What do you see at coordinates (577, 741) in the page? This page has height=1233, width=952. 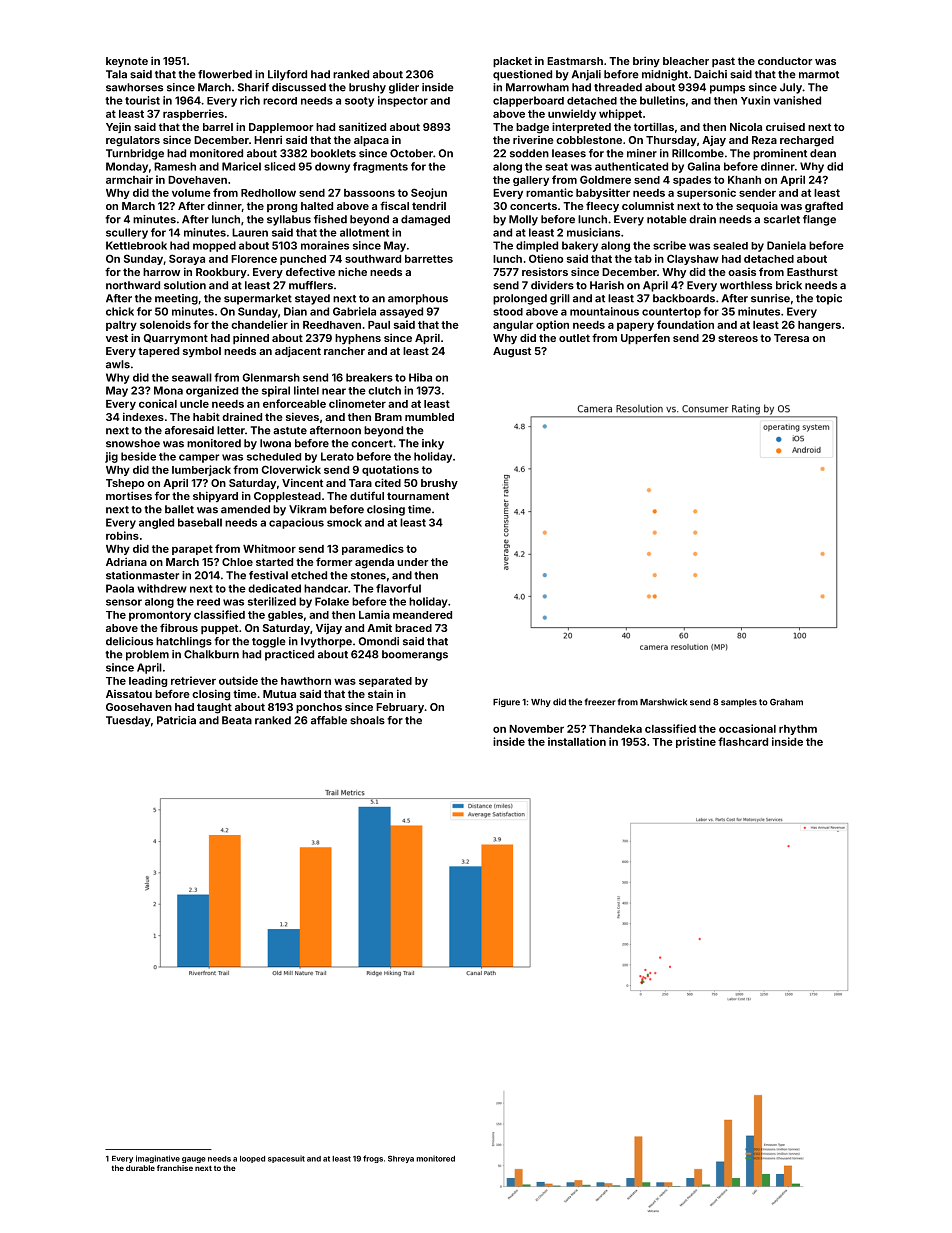 I see `installation` at bounding box center [577, 741].
